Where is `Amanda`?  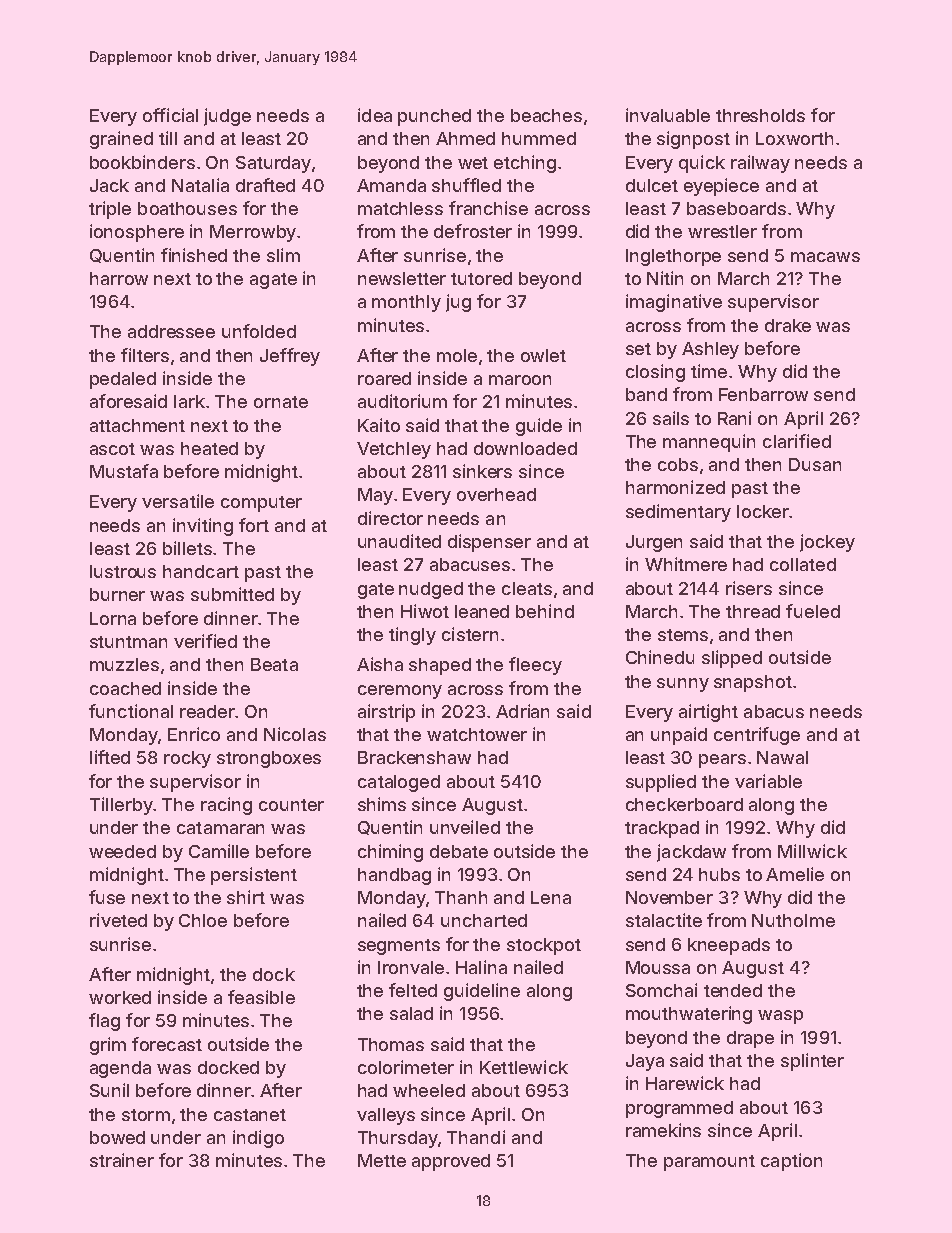 Amanda is located at coordinates (391, 185).
